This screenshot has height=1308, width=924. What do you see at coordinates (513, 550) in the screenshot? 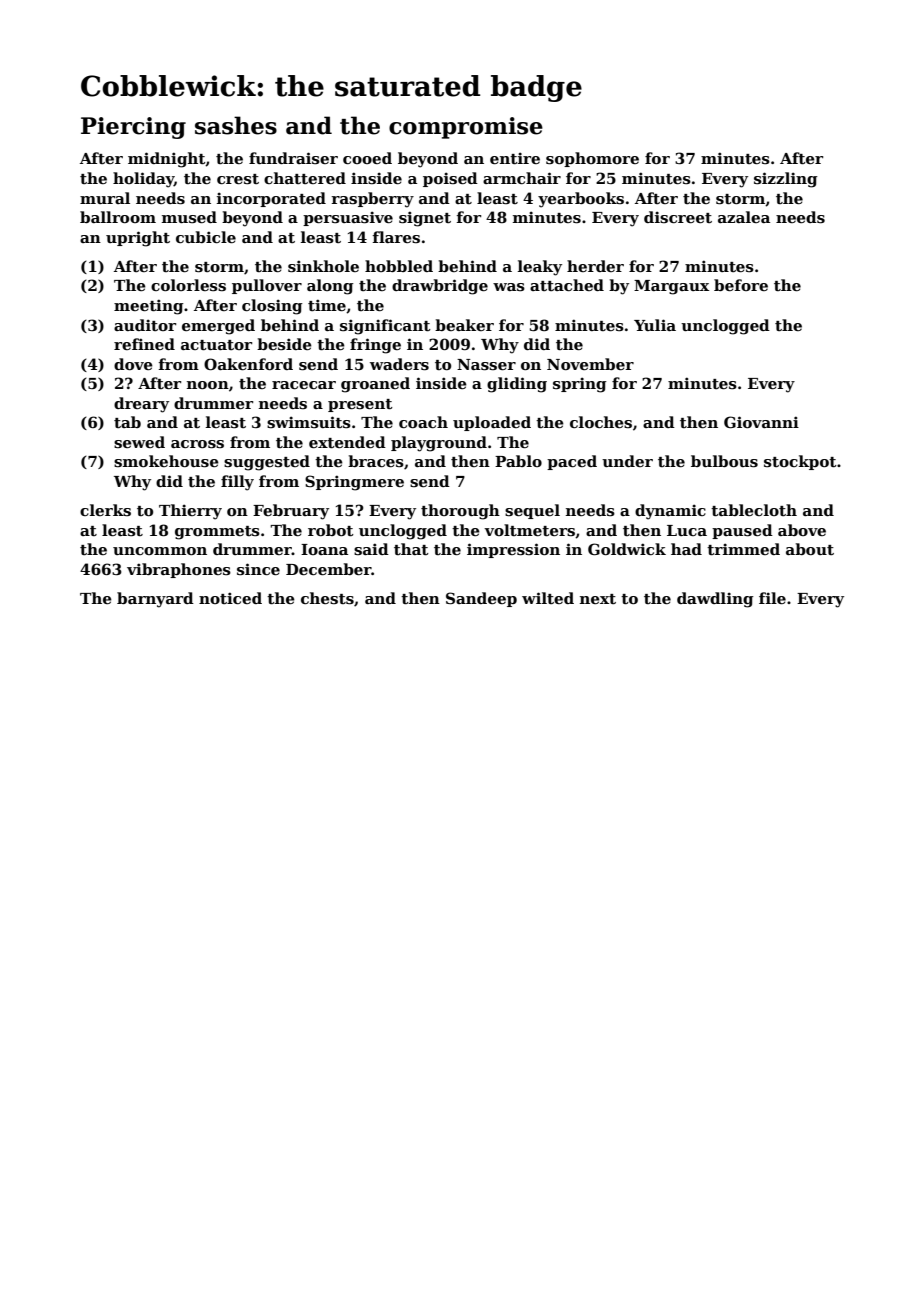
I see `impression` at bounding box center [513, 550].
